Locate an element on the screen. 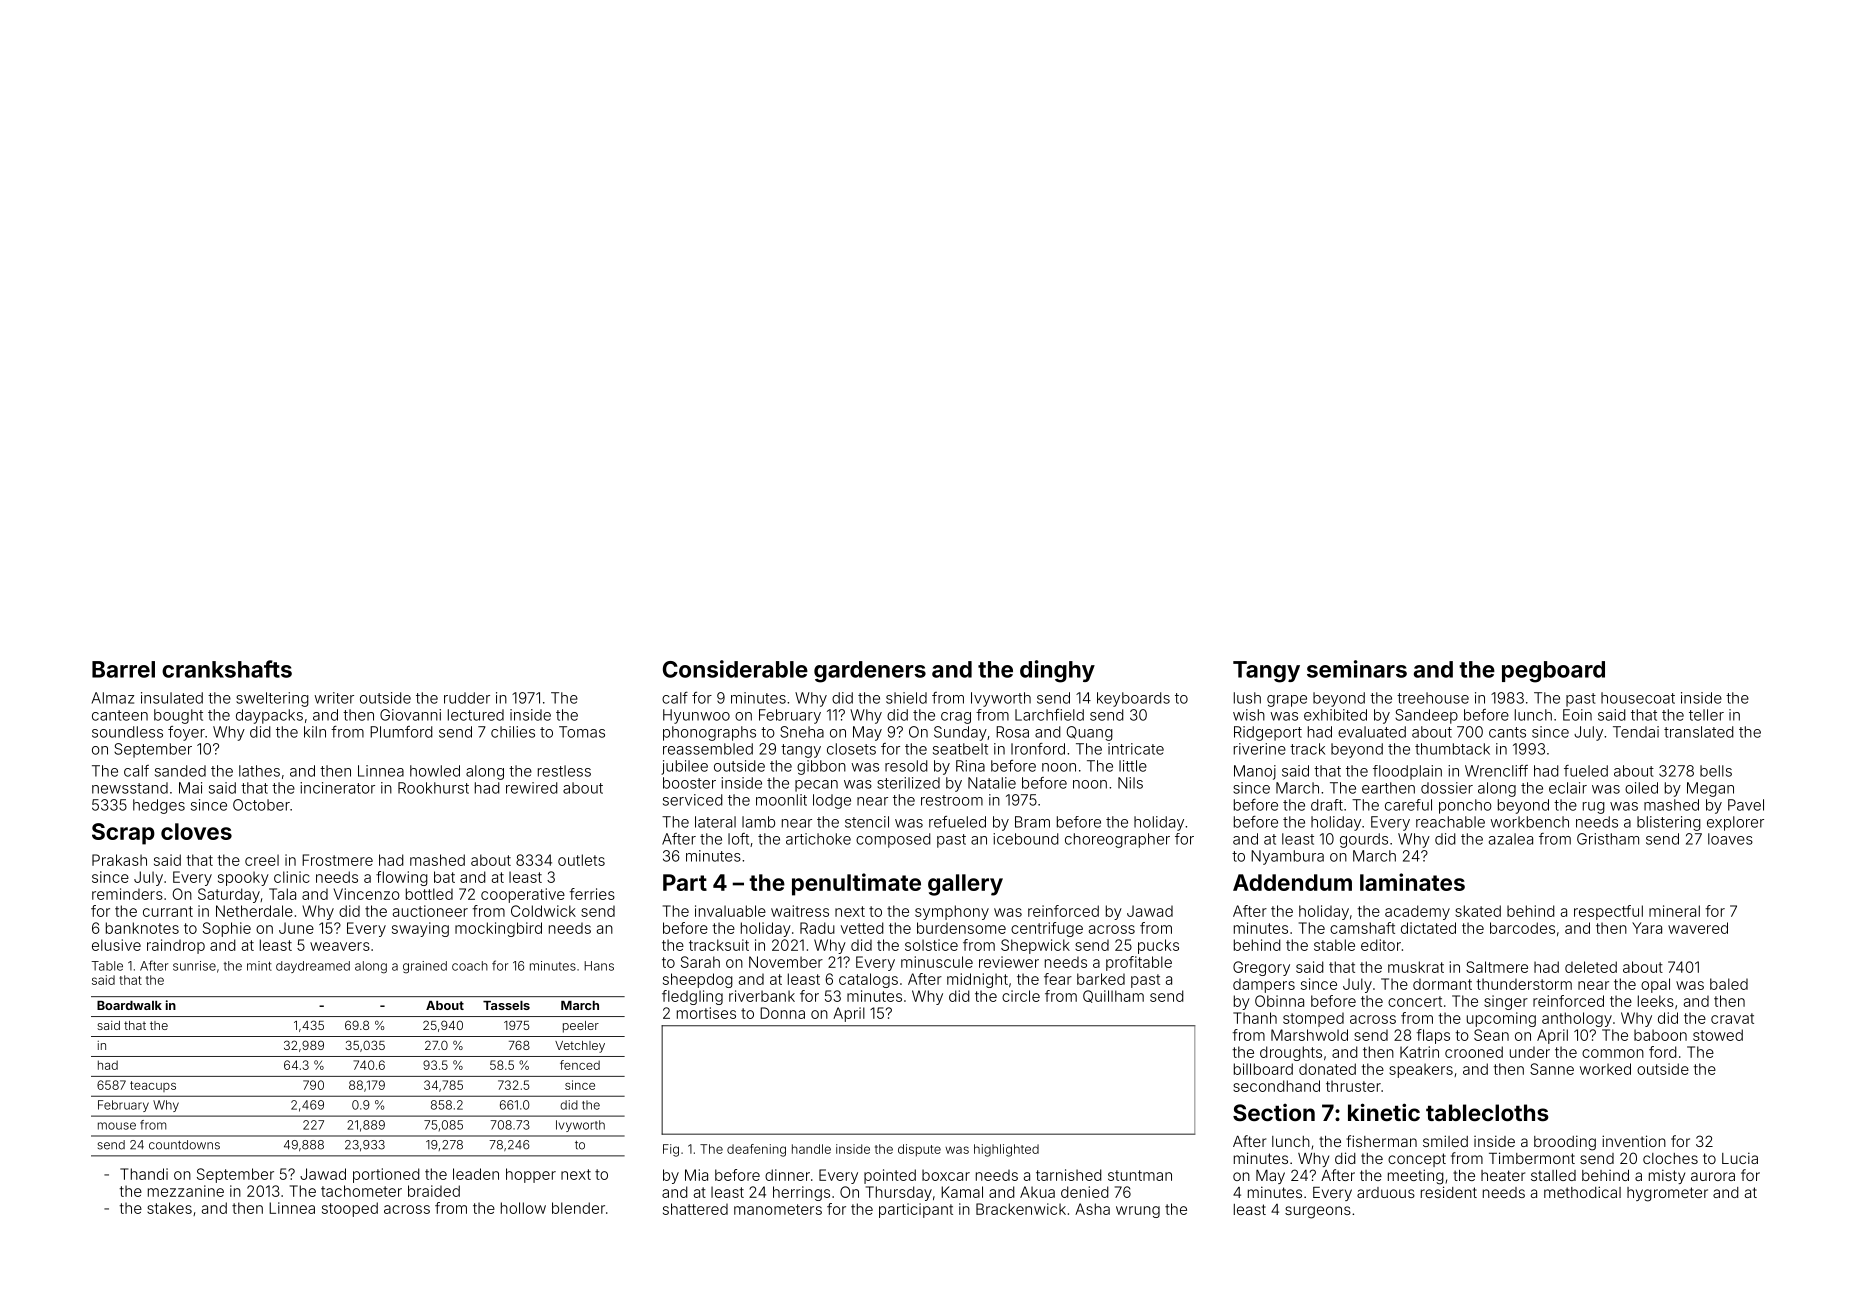 The width and height of the screenshot is (1857, 1313). phonographs is located at coordinates (709, 733).
